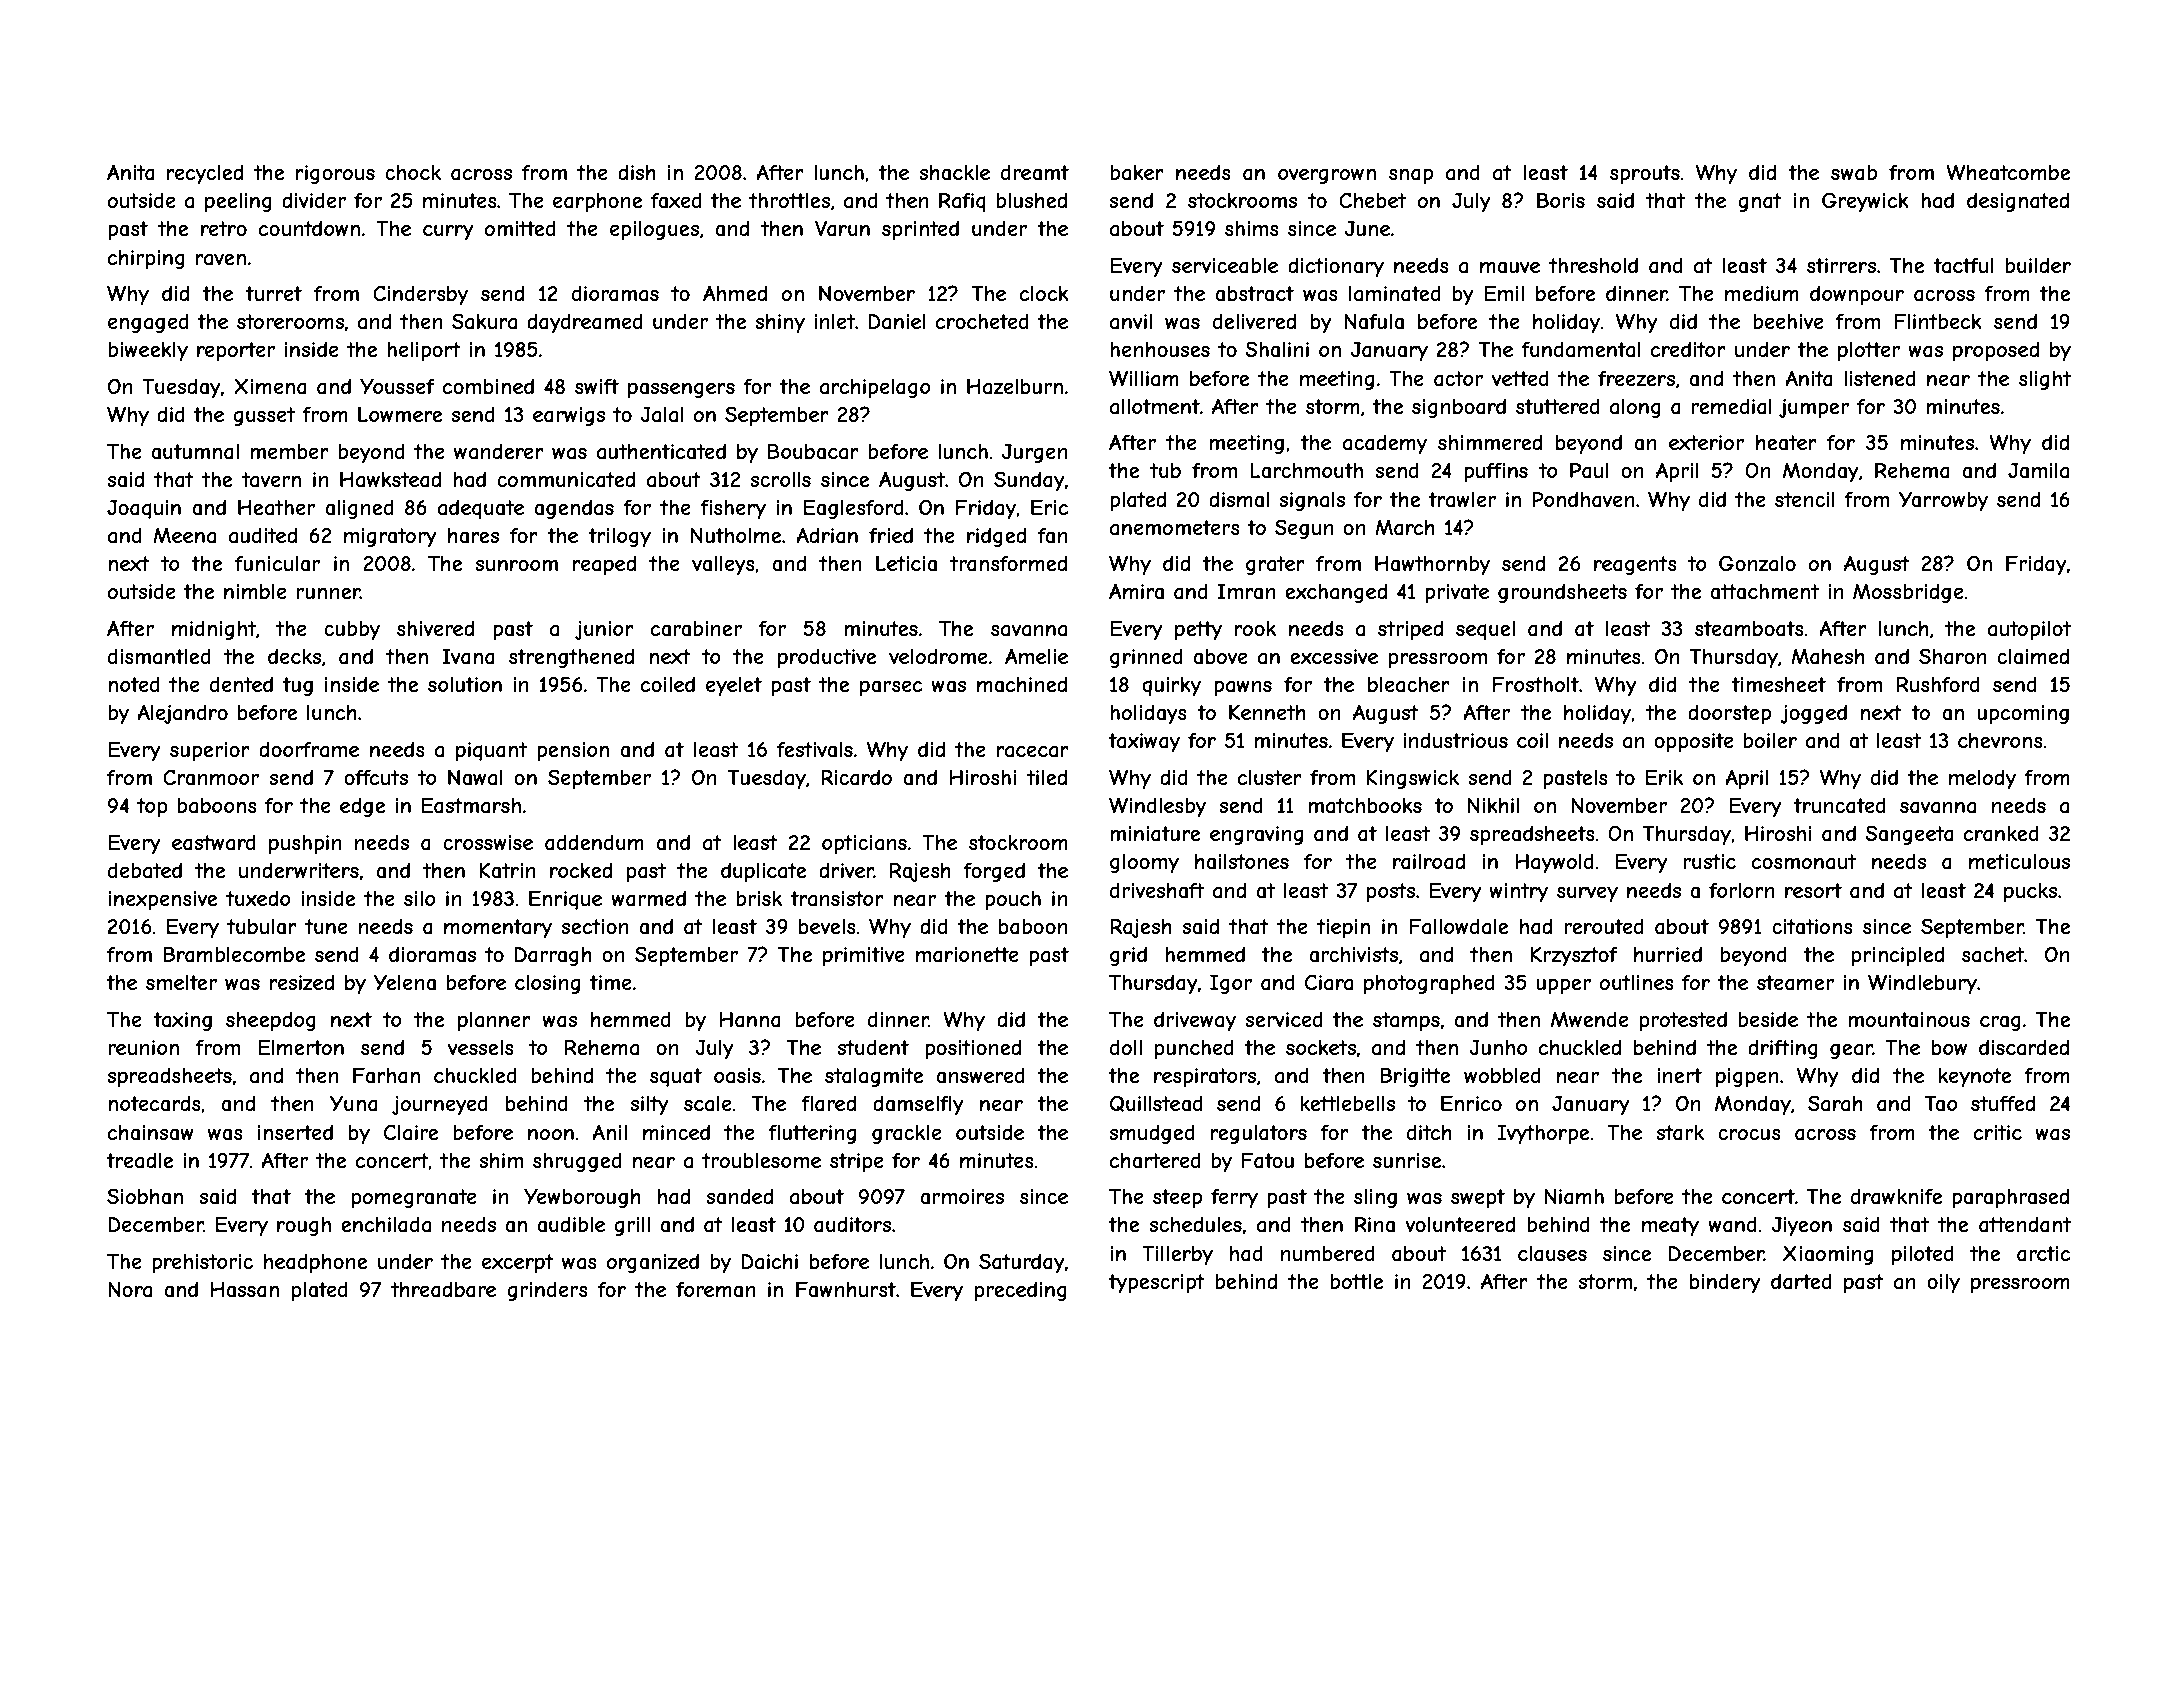 The width and height of the page is (2178, 1683). Describe the element at coordinates (1854, 173) in the page. I see `swab` at that location.
